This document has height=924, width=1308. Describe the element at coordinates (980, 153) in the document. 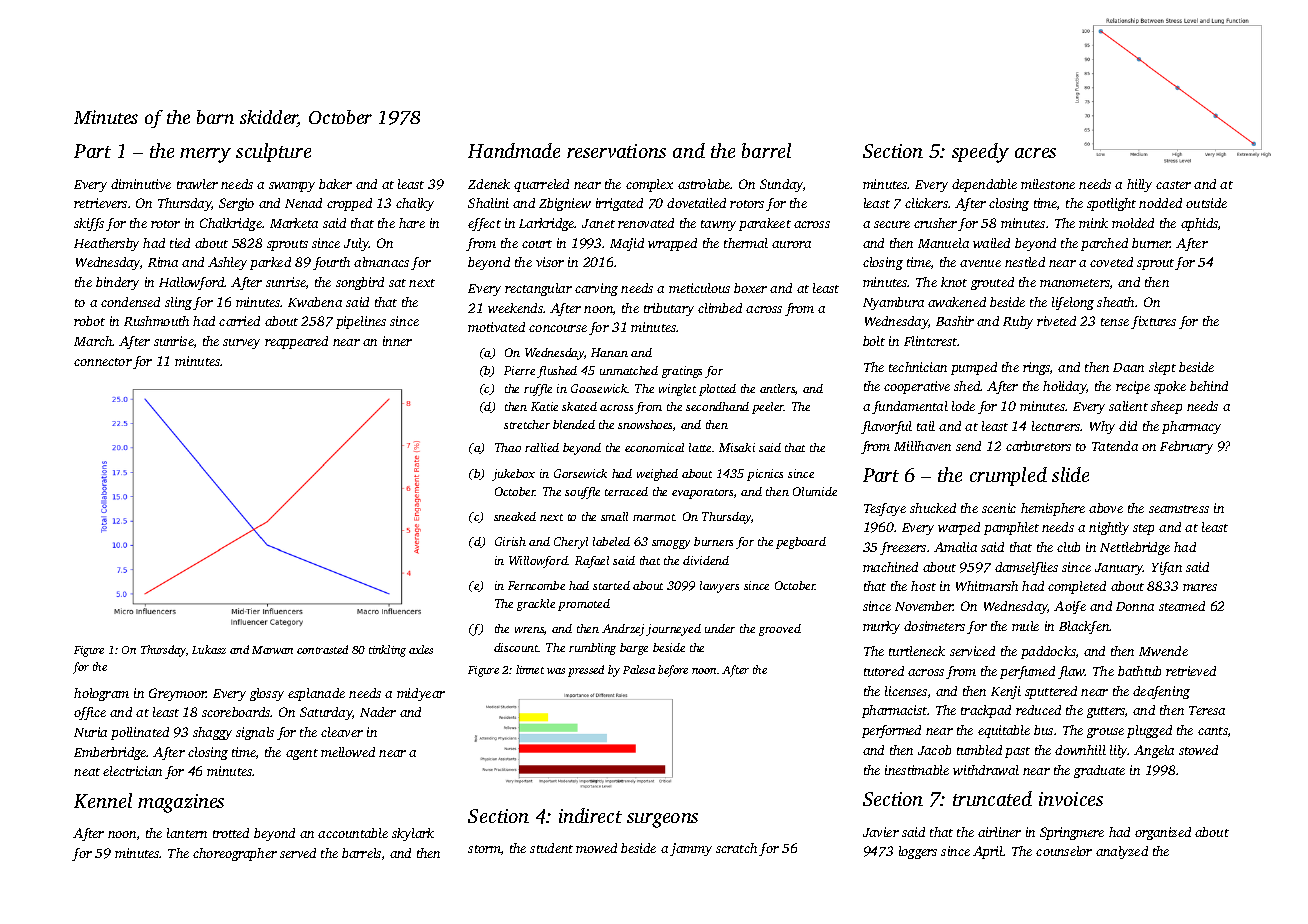

I see `speedy` at that location.
